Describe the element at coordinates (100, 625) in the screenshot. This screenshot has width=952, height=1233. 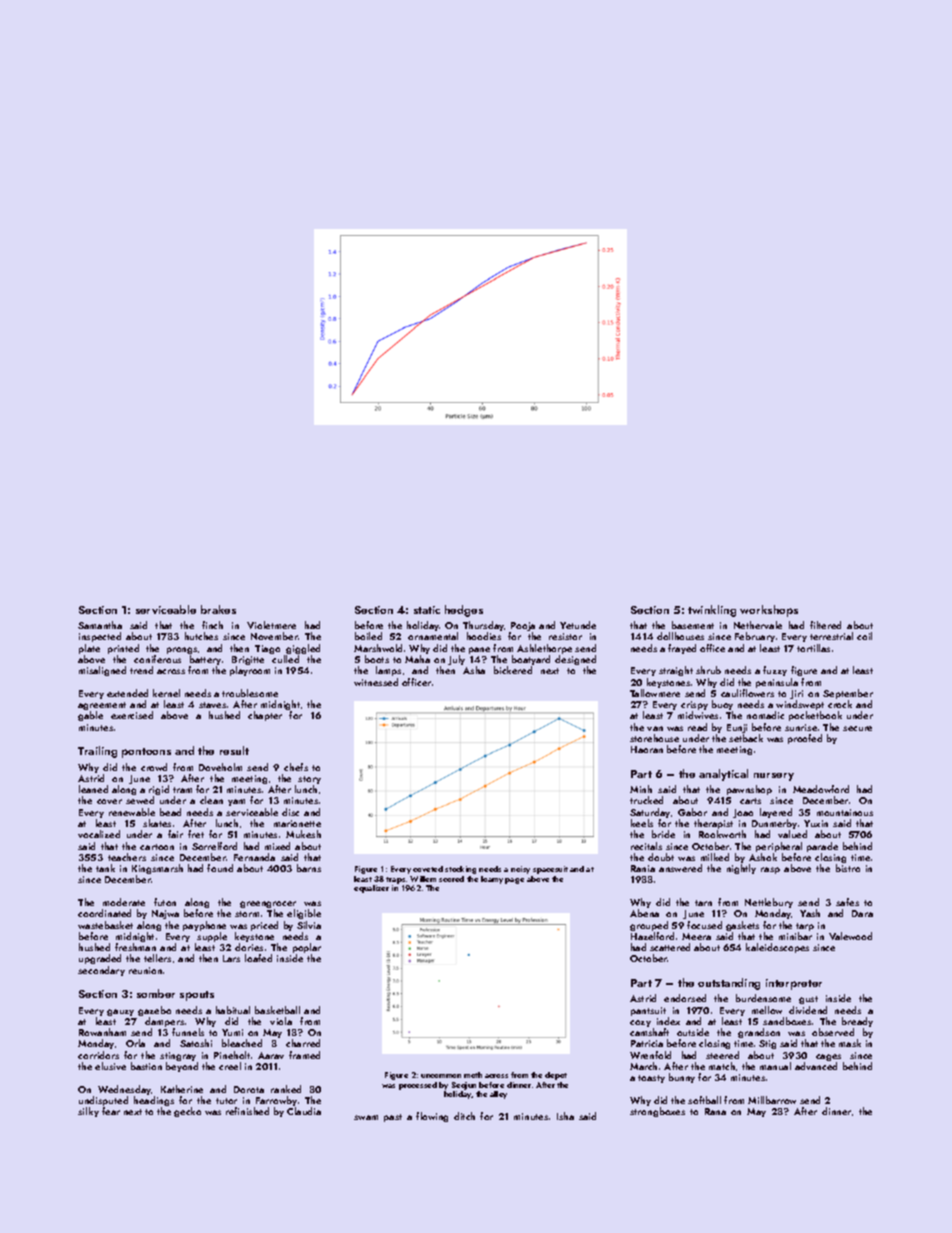
I see `Samantha` at that location.
